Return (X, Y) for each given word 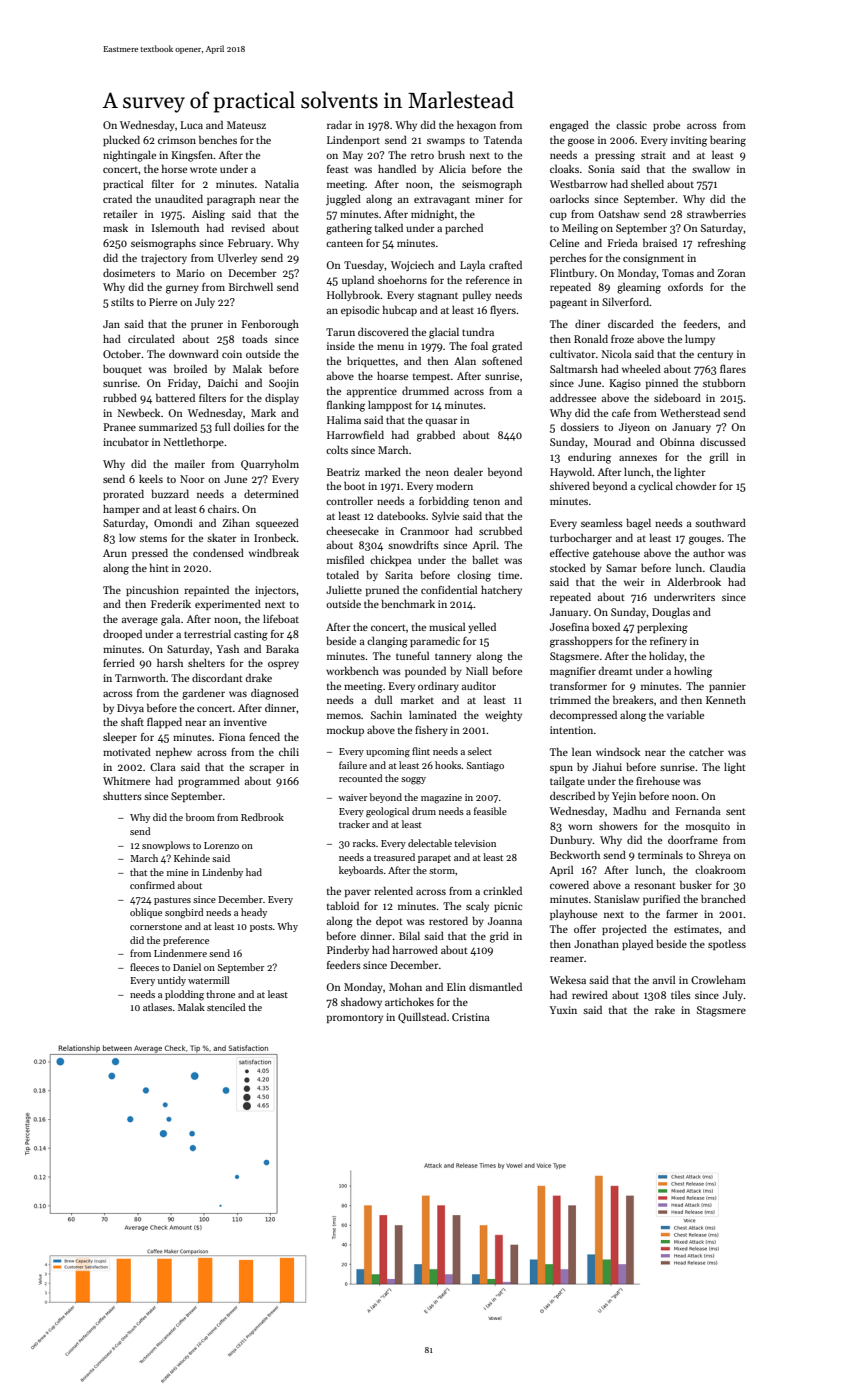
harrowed (415, 949)
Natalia (282, 183)
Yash (227, 648)
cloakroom (720, 869)
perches (568, 258)
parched (464, 228)
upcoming (388, 753)
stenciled (226, 1007)
